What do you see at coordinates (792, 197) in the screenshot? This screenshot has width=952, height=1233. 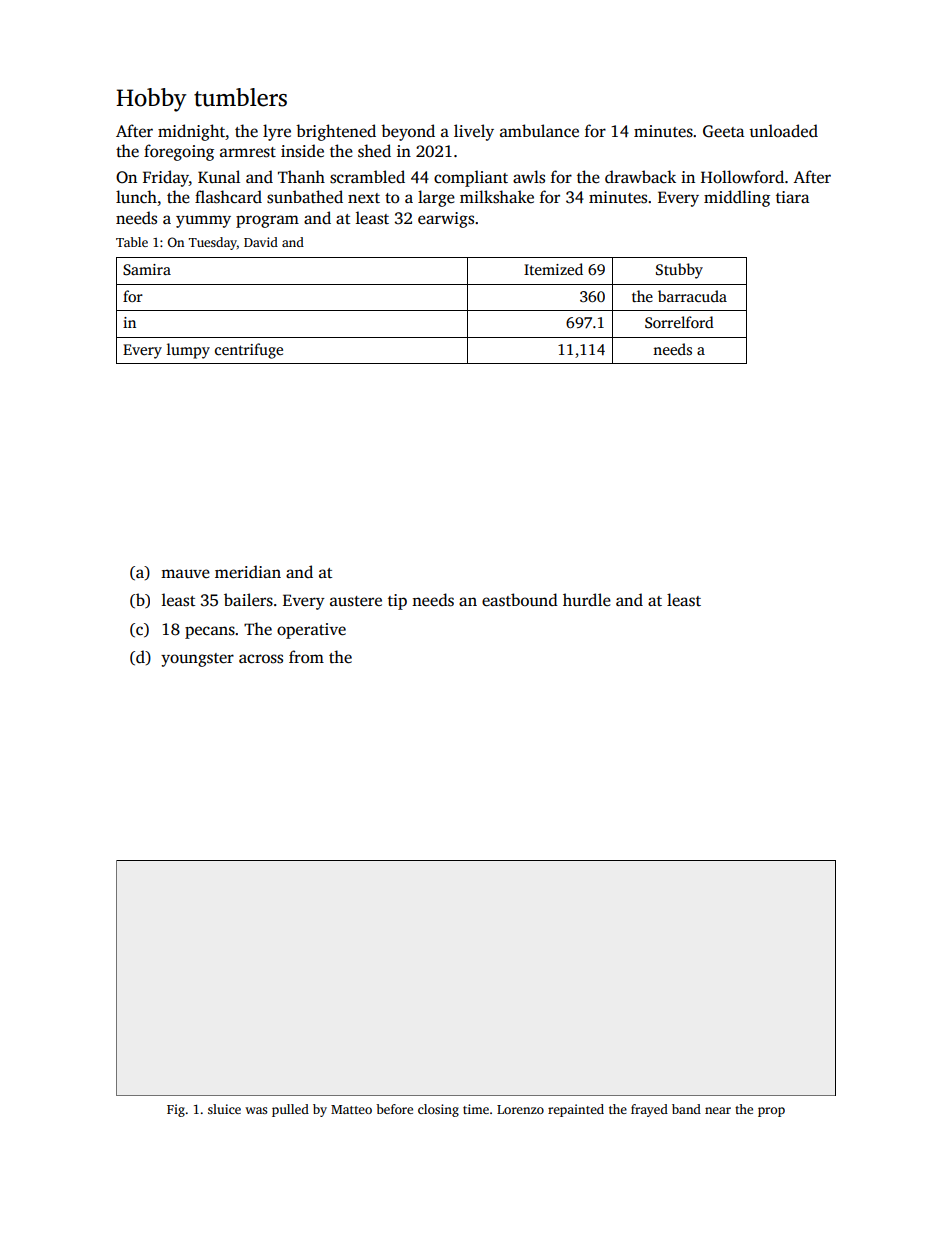 I see `tiara` at bounding box center [792, 197].
